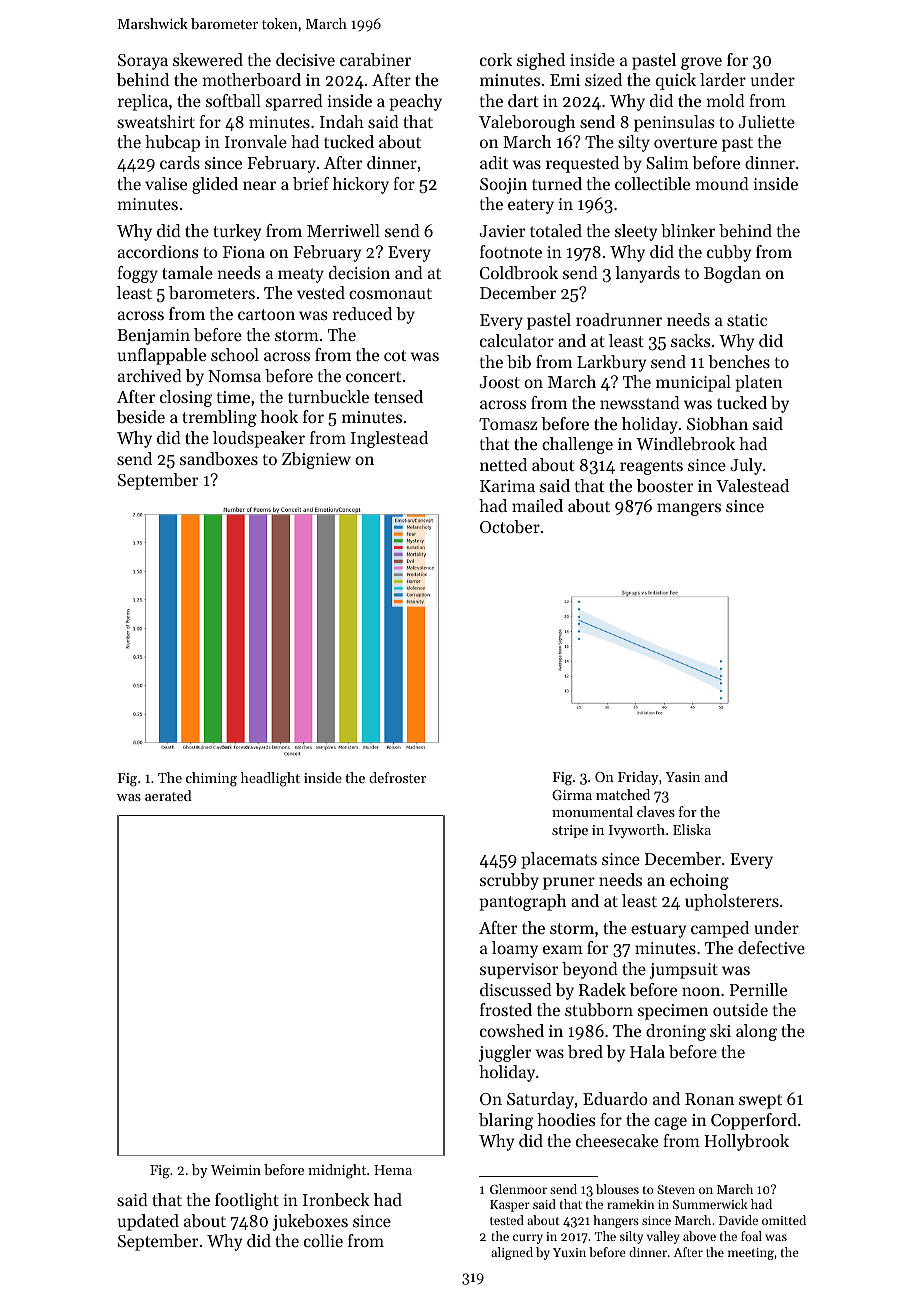  I want to click on Benjamin, so click(153, 337).
